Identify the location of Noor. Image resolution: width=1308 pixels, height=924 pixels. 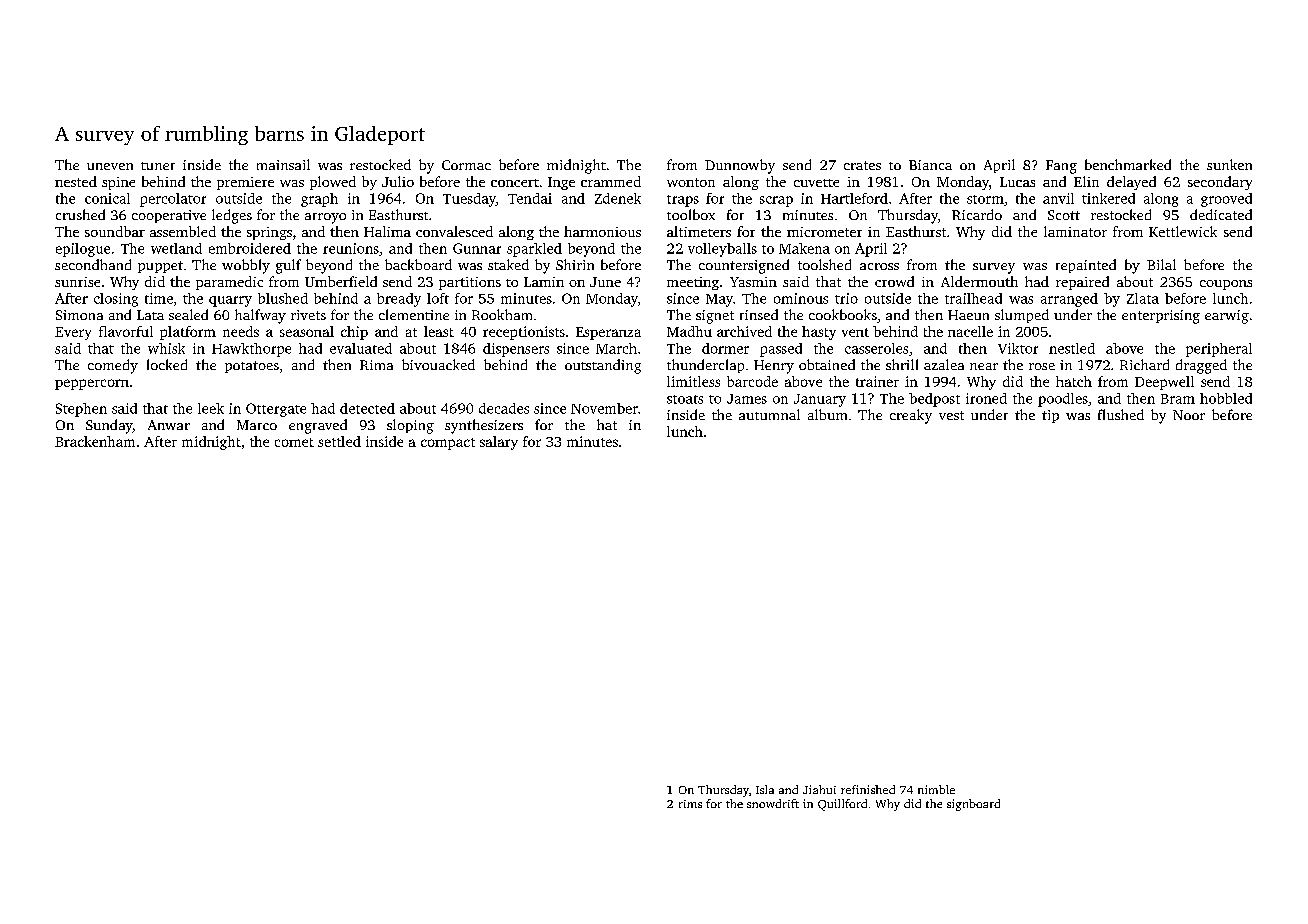
(1189, 415).
